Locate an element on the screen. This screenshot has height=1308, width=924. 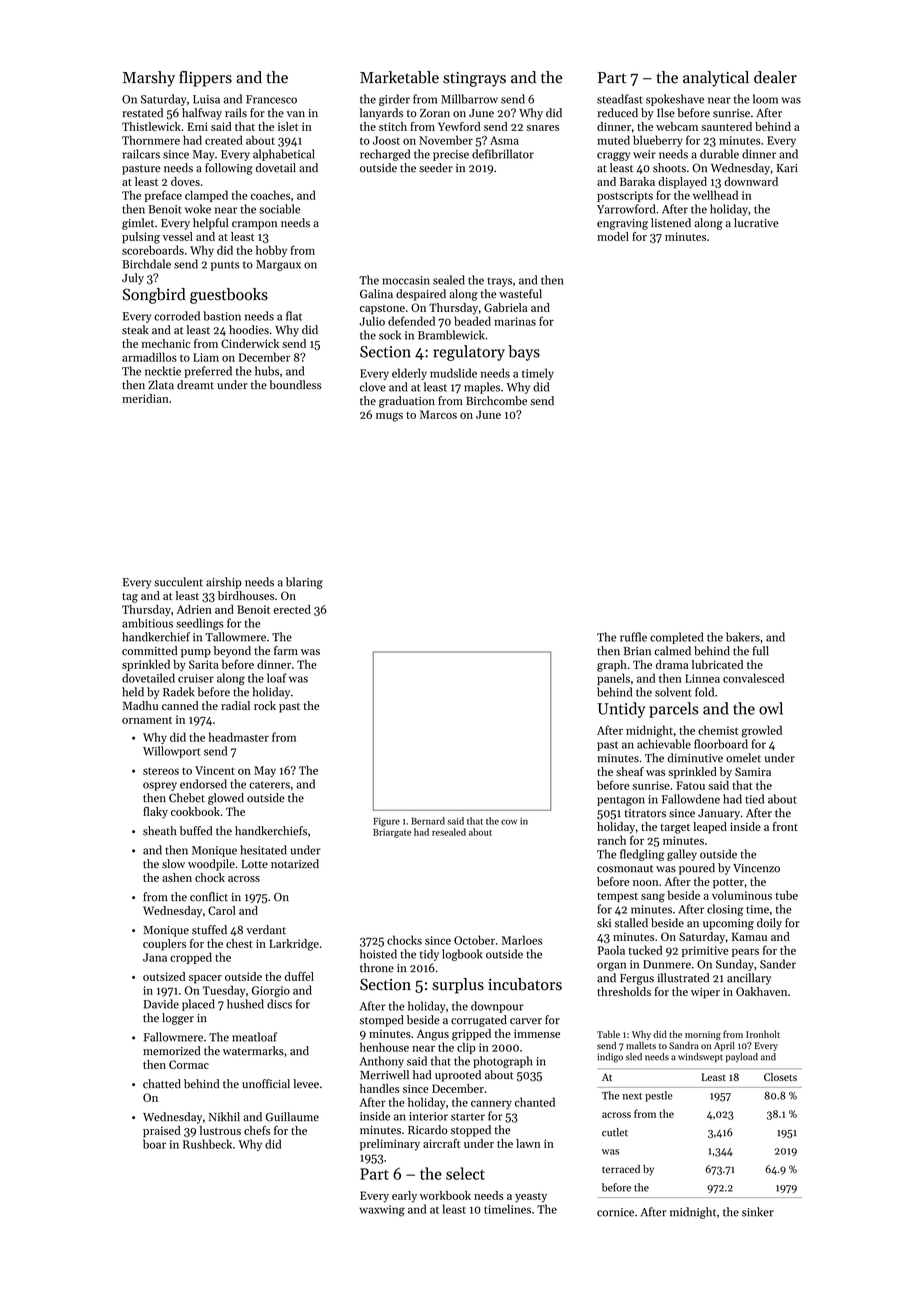
bakers is located at coordinates (743, 637).
